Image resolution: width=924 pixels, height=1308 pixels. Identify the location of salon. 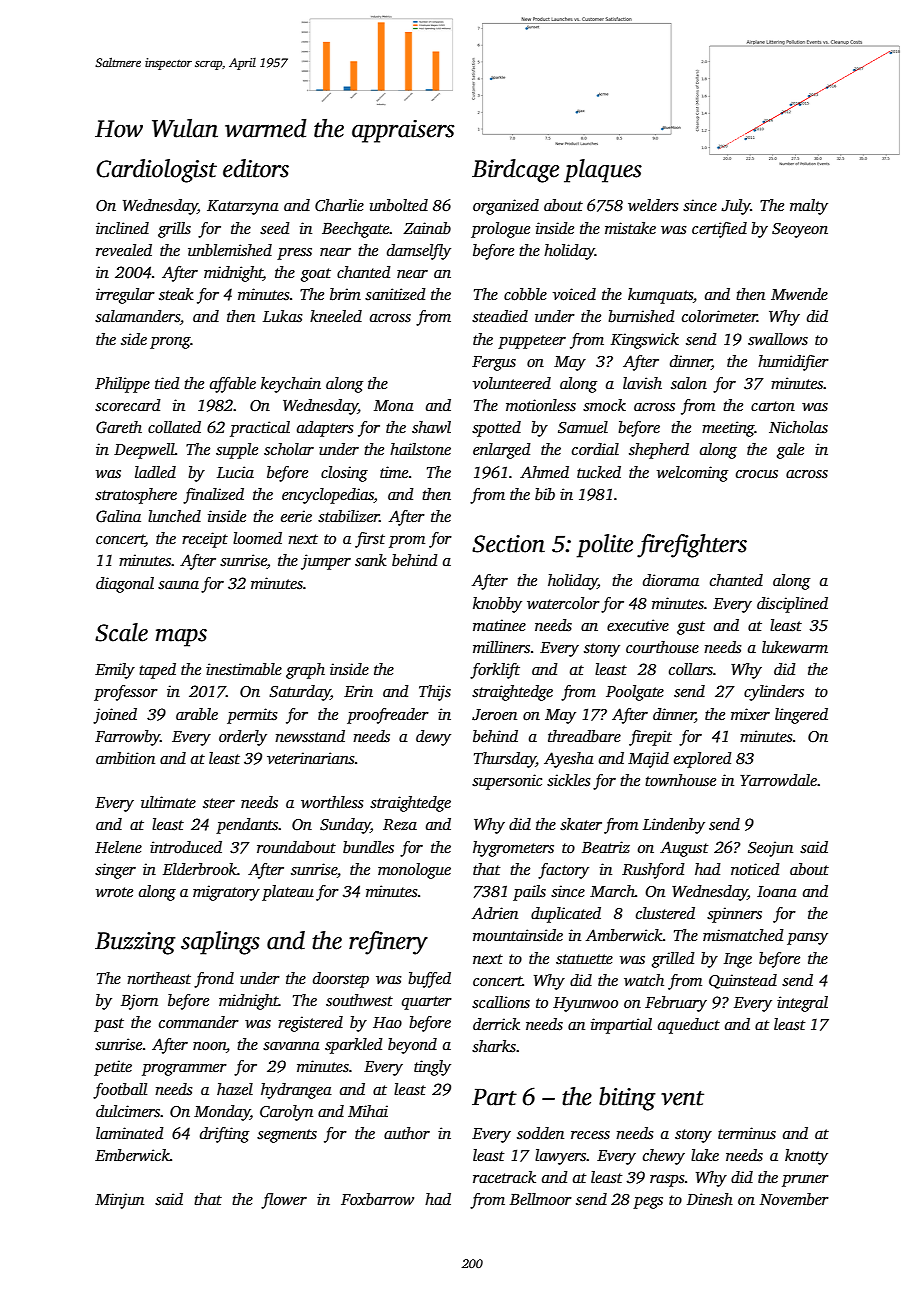
(689, 383).
